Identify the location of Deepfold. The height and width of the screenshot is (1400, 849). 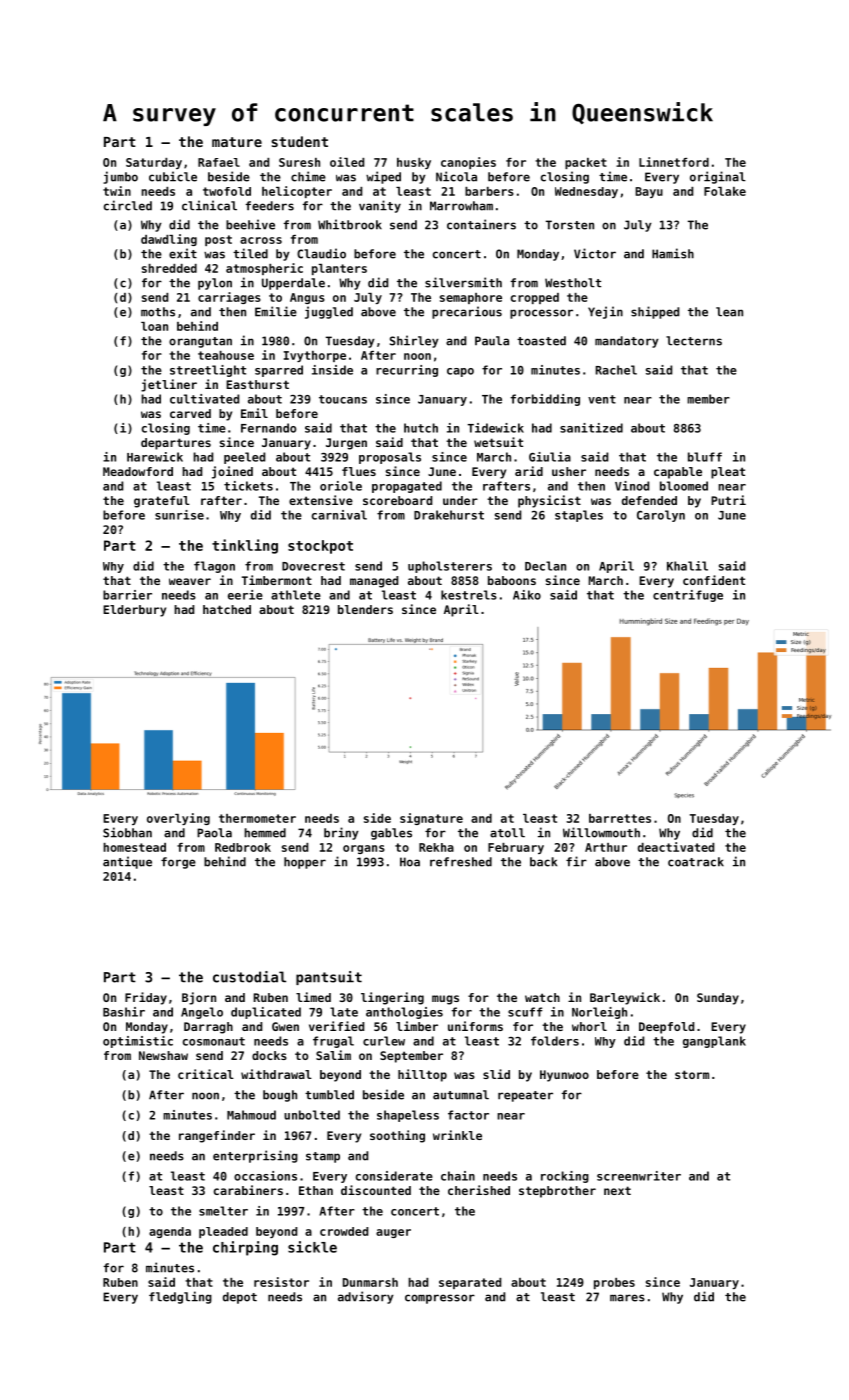
(666, 1028).
